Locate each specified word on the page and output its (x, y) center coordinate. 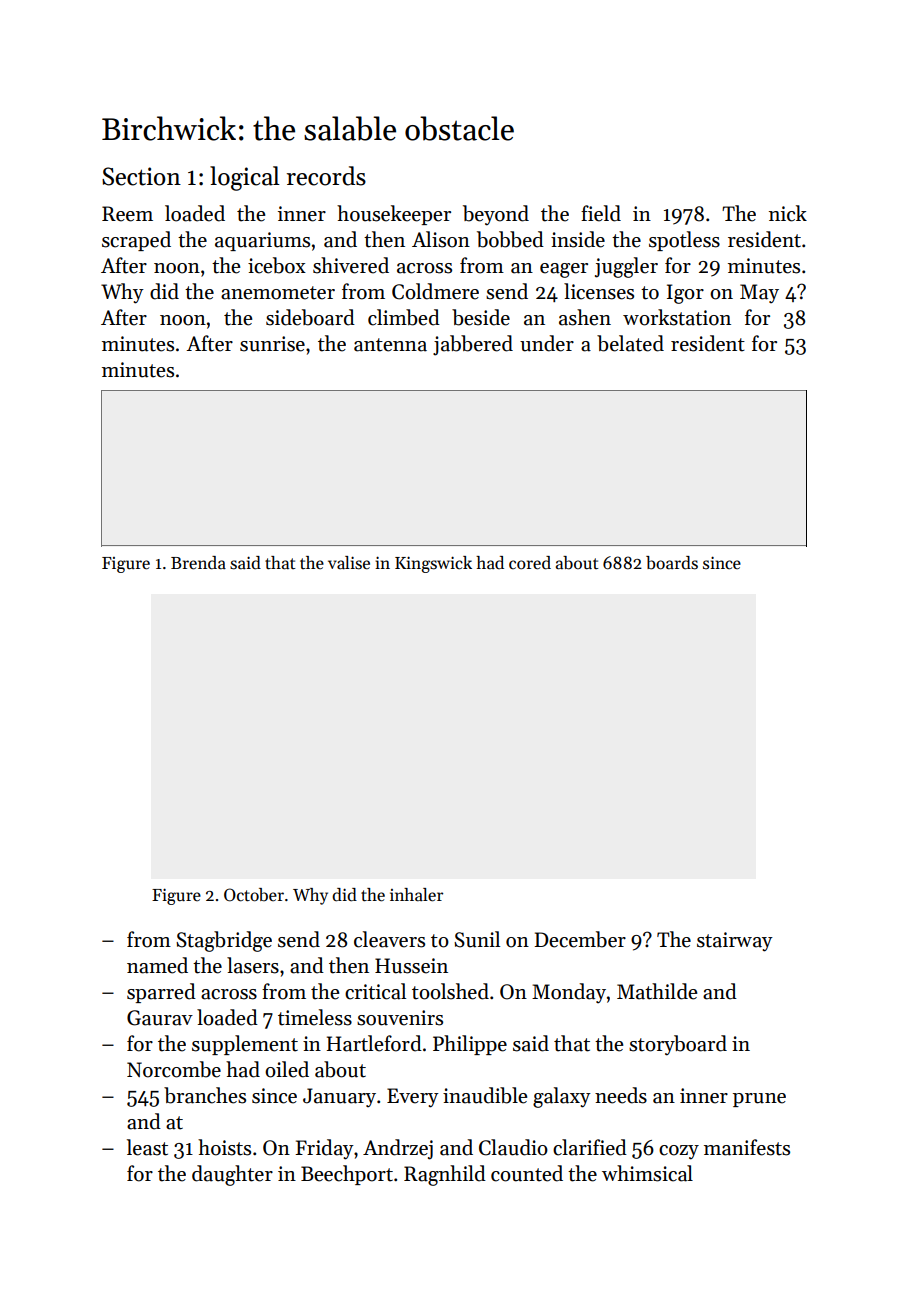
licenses (599, 291)
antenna (390, 345)
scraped (136, 241)
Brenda (198, 563)
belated (630, 343)
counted (527, 1173)
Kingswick (433, 564)
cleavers (389, 939)
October (254, 895)
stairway (735, 942)
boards (672, 563)
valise (349, 563)
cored (530, 563)
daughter (232, 1175)
